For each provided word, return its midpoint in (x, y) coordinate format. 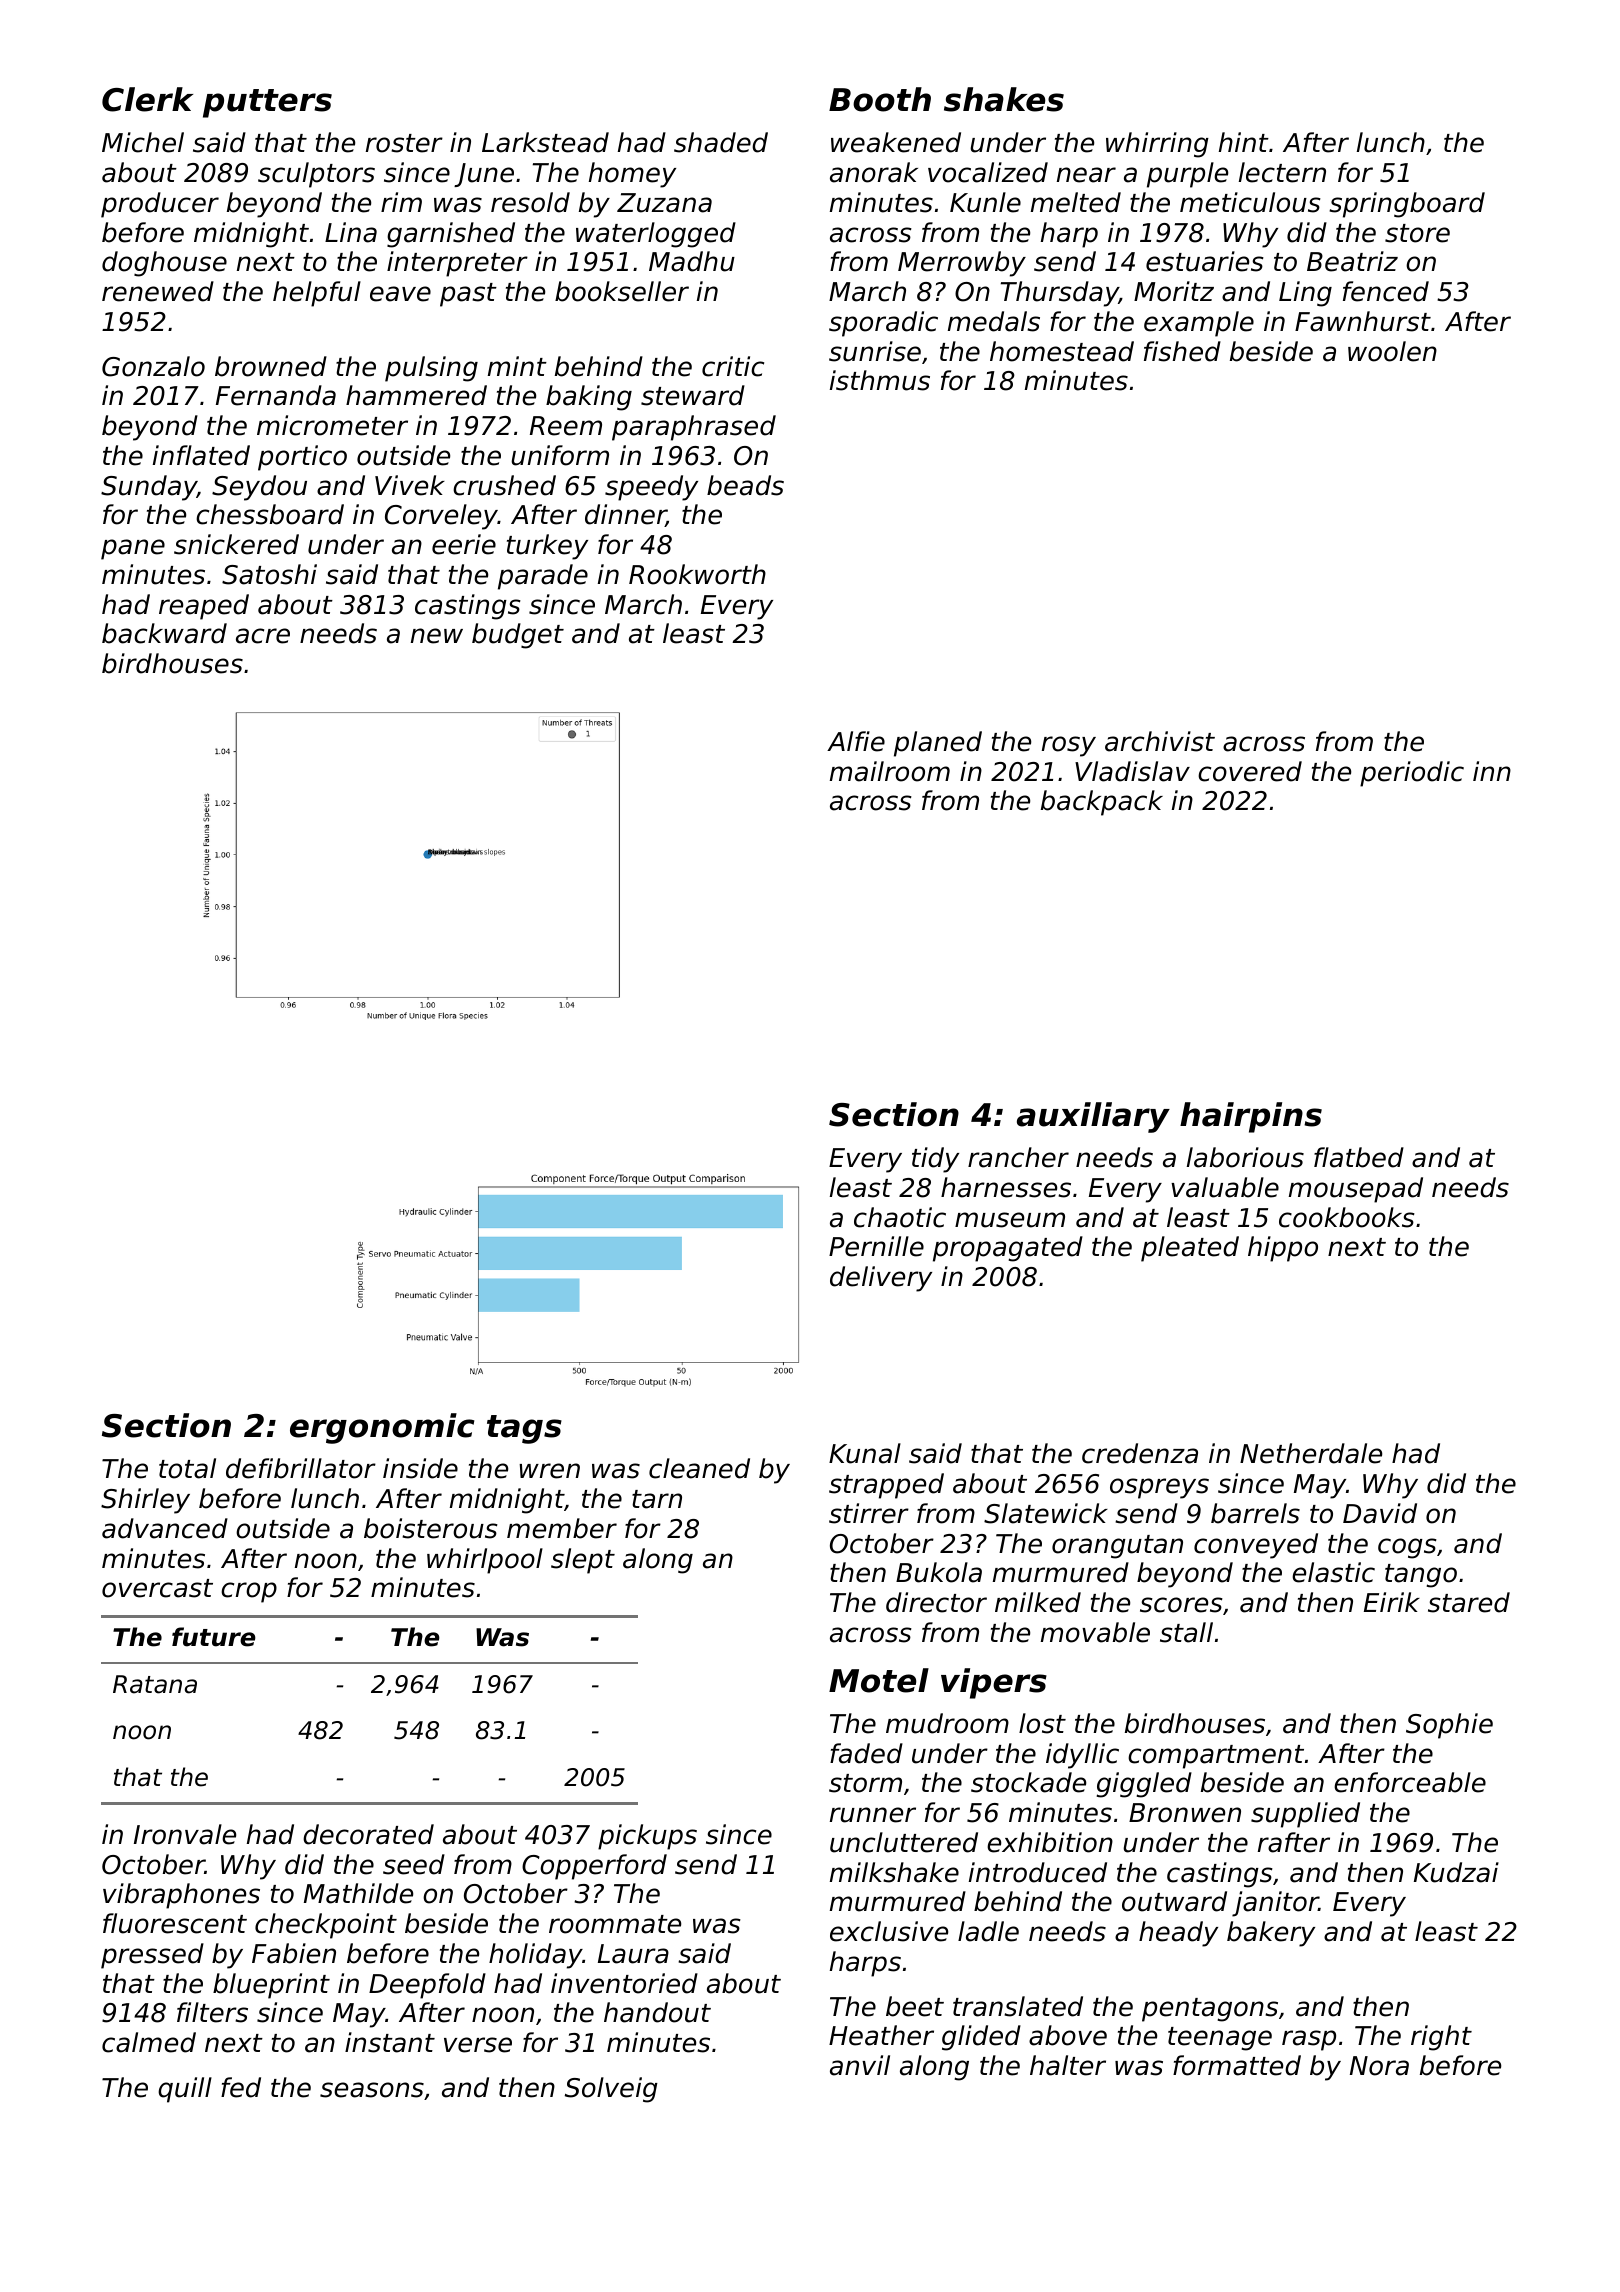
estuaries (1205, 261)
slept (583, 1561)
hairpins (1251, 1117)
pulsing (431, 369)
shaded (721, 142)
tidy (935, 1160)
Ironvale (185, 1834)
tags (524, 1429)
